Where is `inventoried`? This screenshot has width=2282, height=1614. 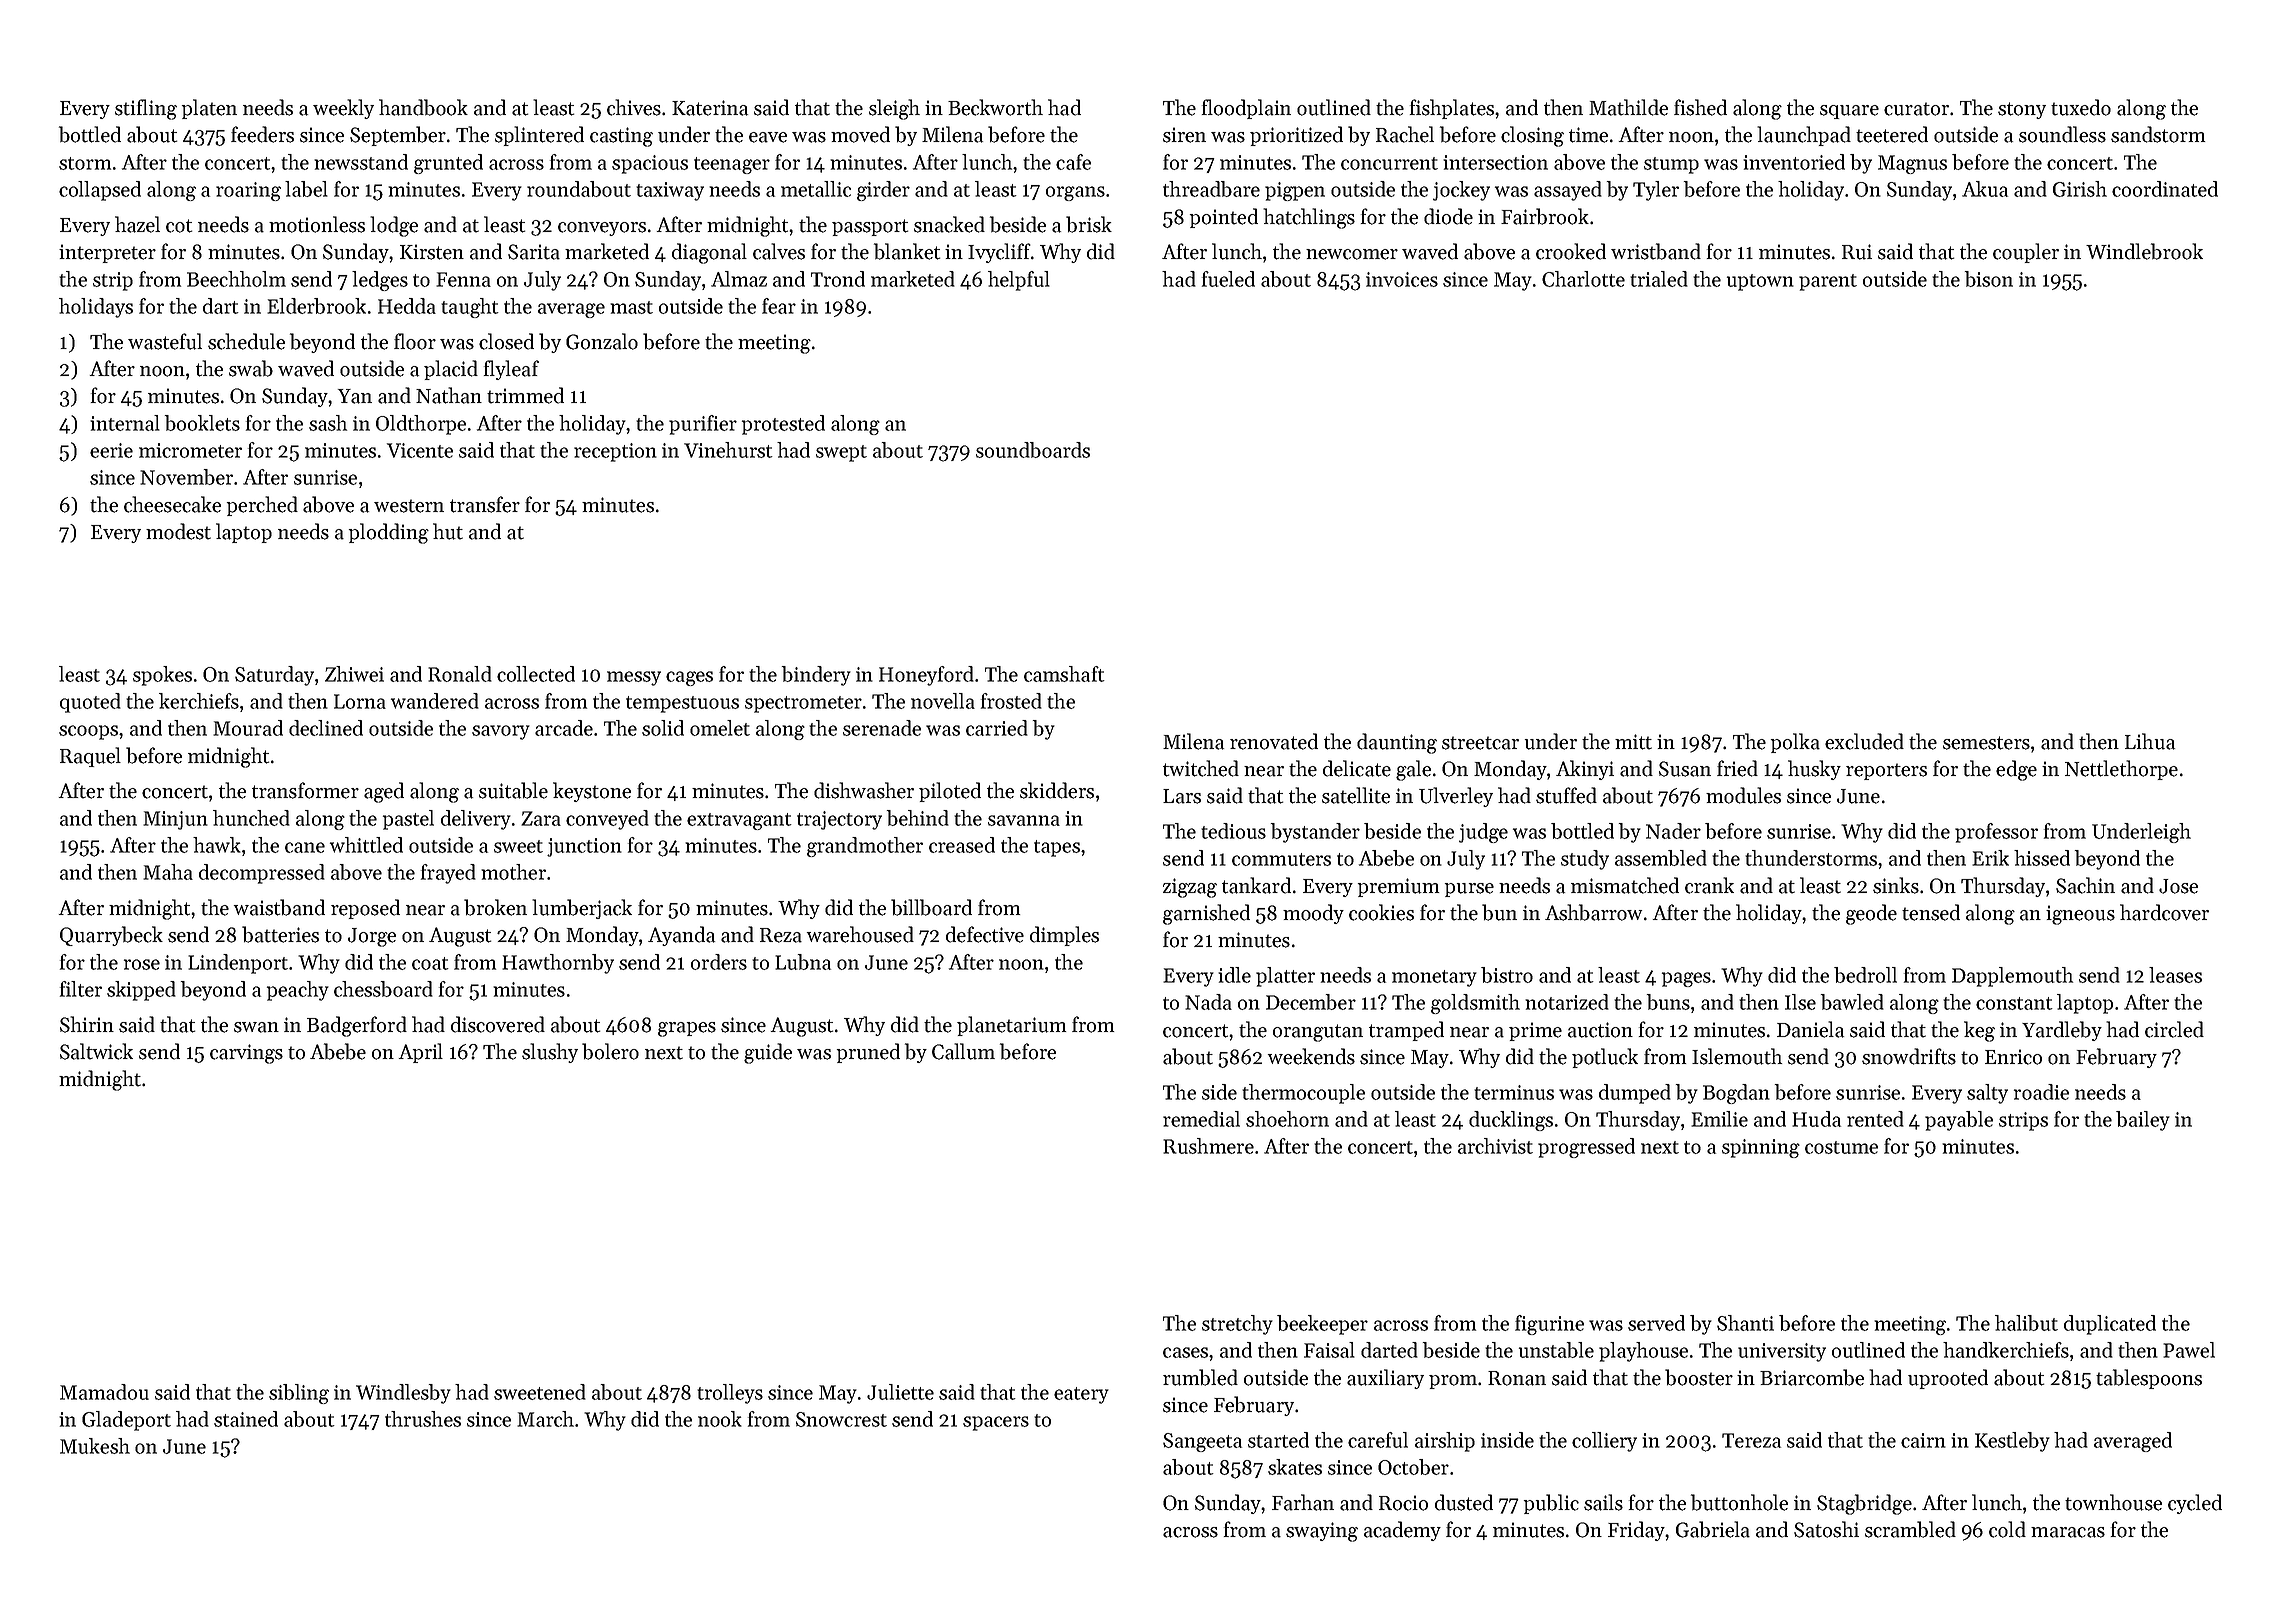 inventoried is located at coordinates (1794, 162).
